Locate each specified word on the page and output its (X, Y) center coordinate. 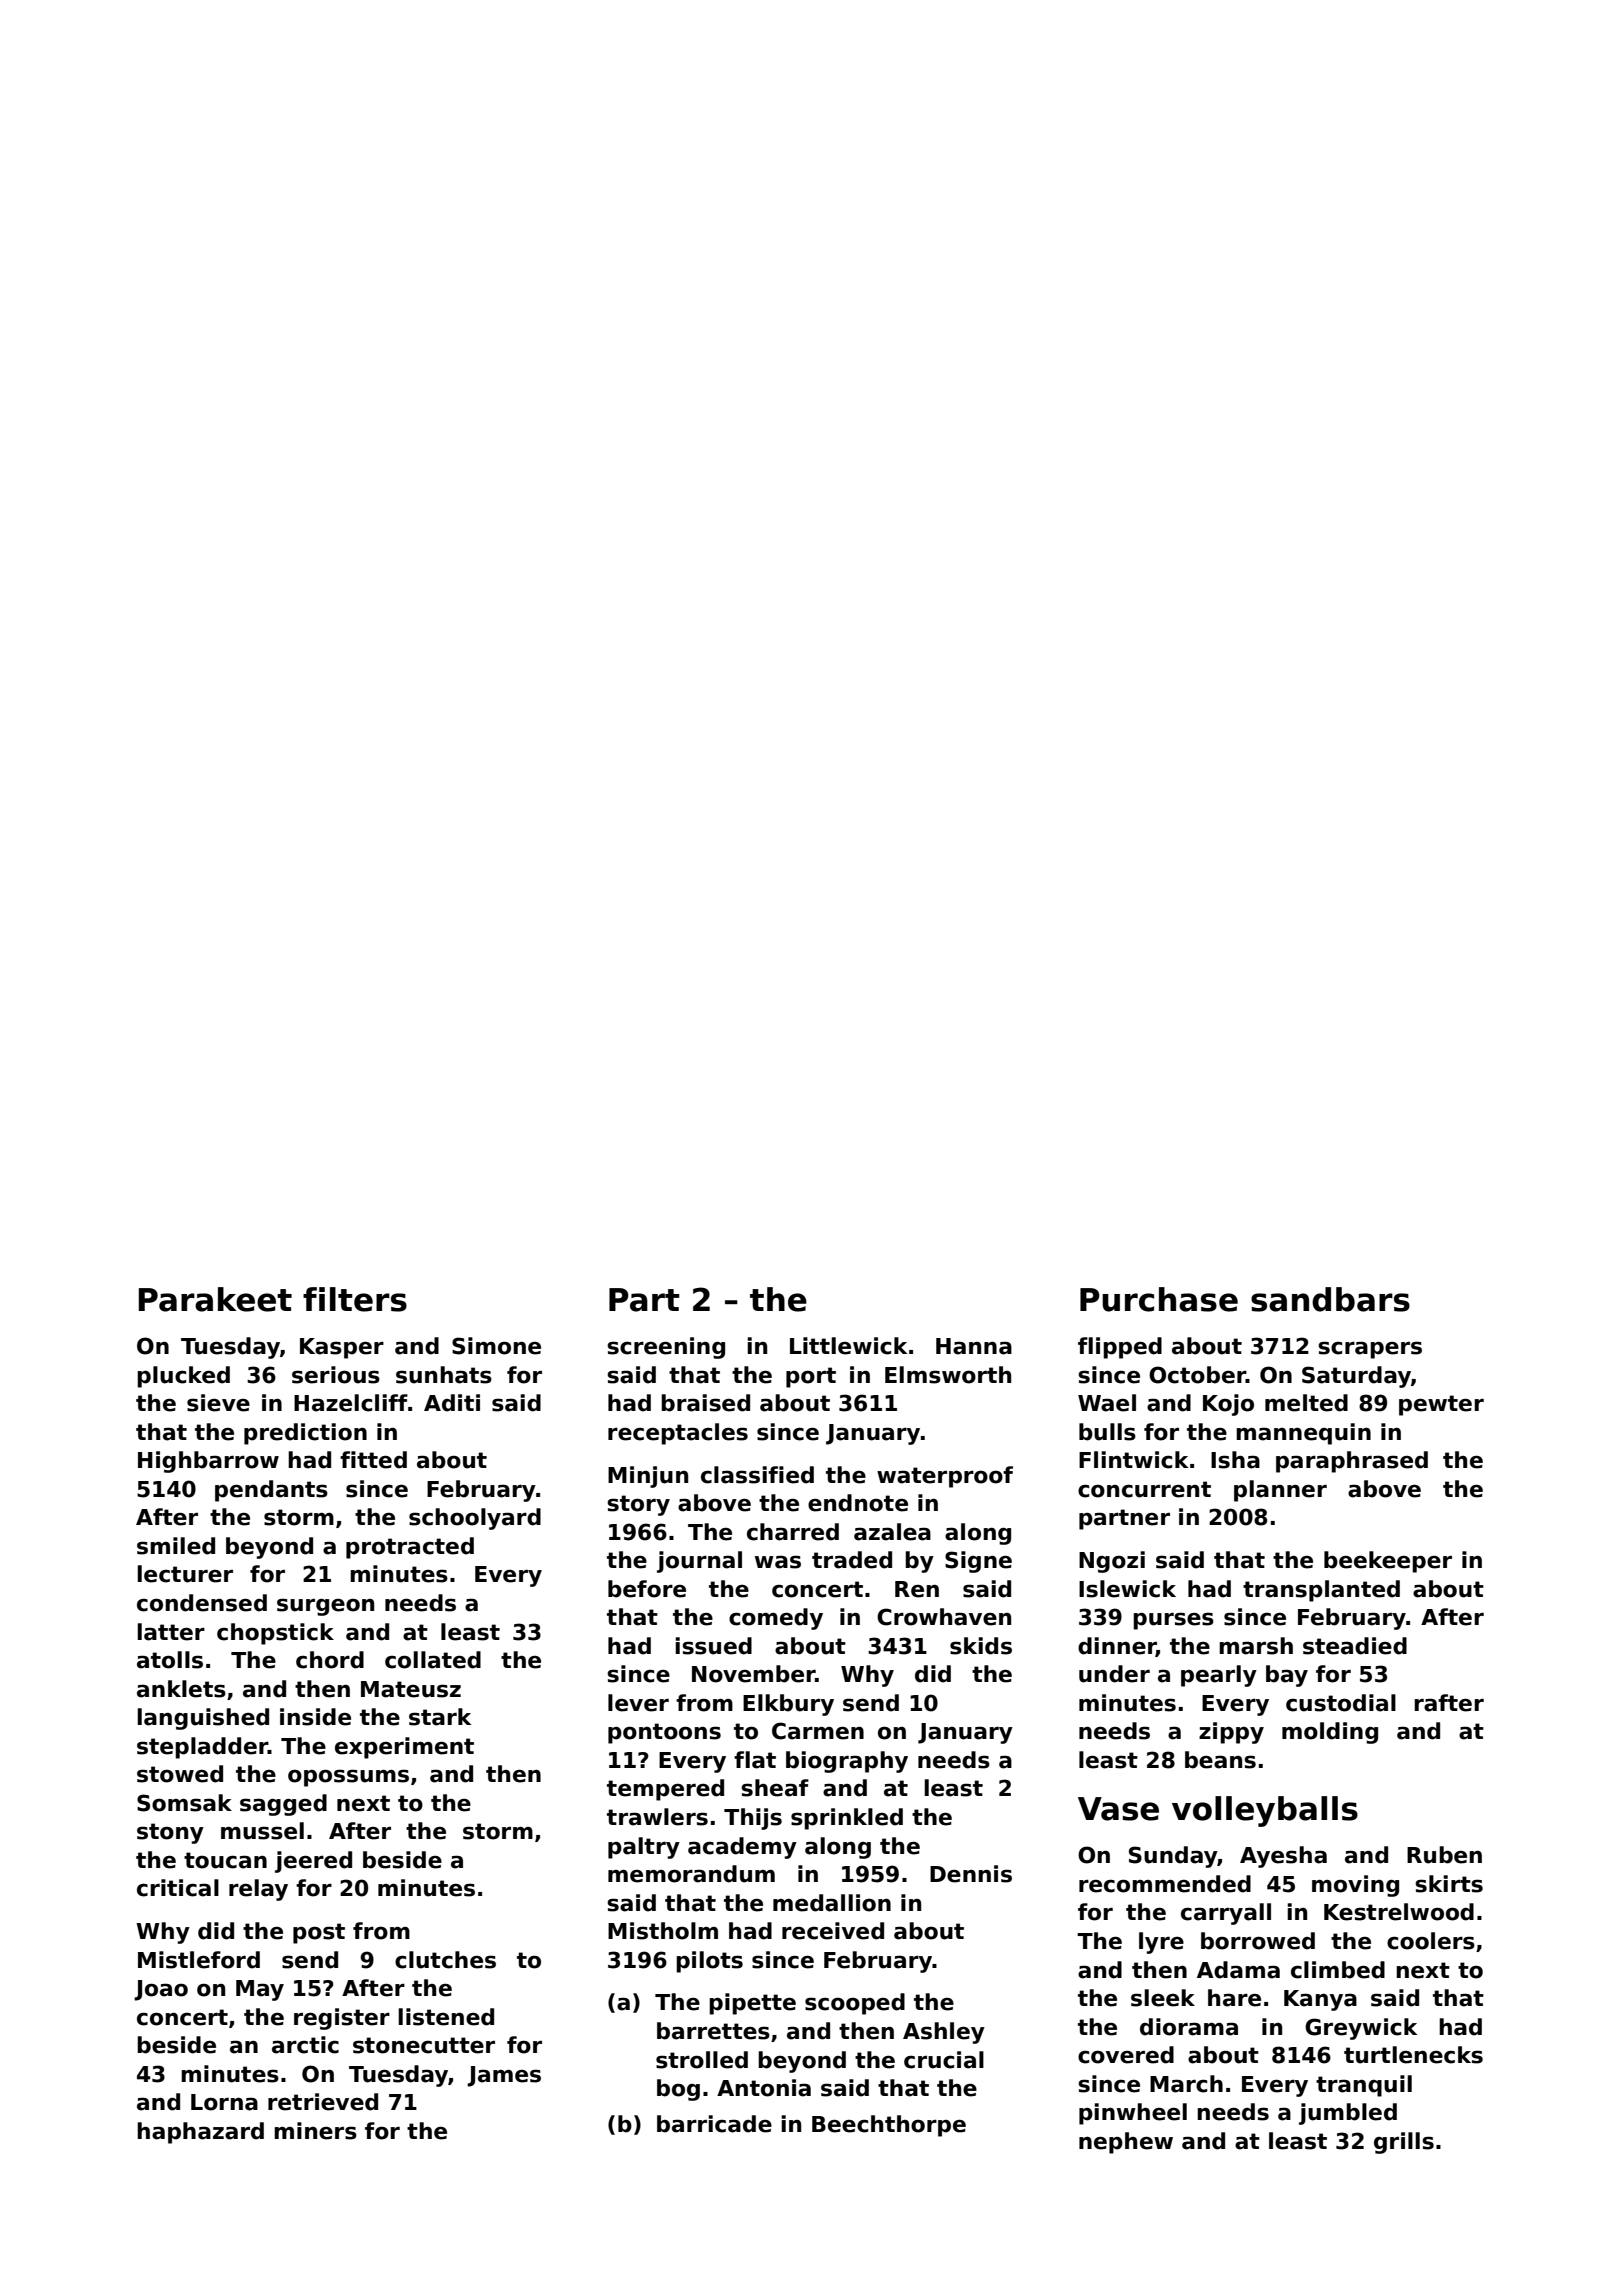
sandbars (1330, 1299)
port (811, 1377)
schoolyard (475, 1519)
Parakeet (215, 1299)
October (1197, 1375)
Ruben (1444, 1855)
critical (178, 1888)
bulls (1107, 1432)
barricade (714, 2124)
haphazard (200, 2133)
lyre (1161, 1943)
